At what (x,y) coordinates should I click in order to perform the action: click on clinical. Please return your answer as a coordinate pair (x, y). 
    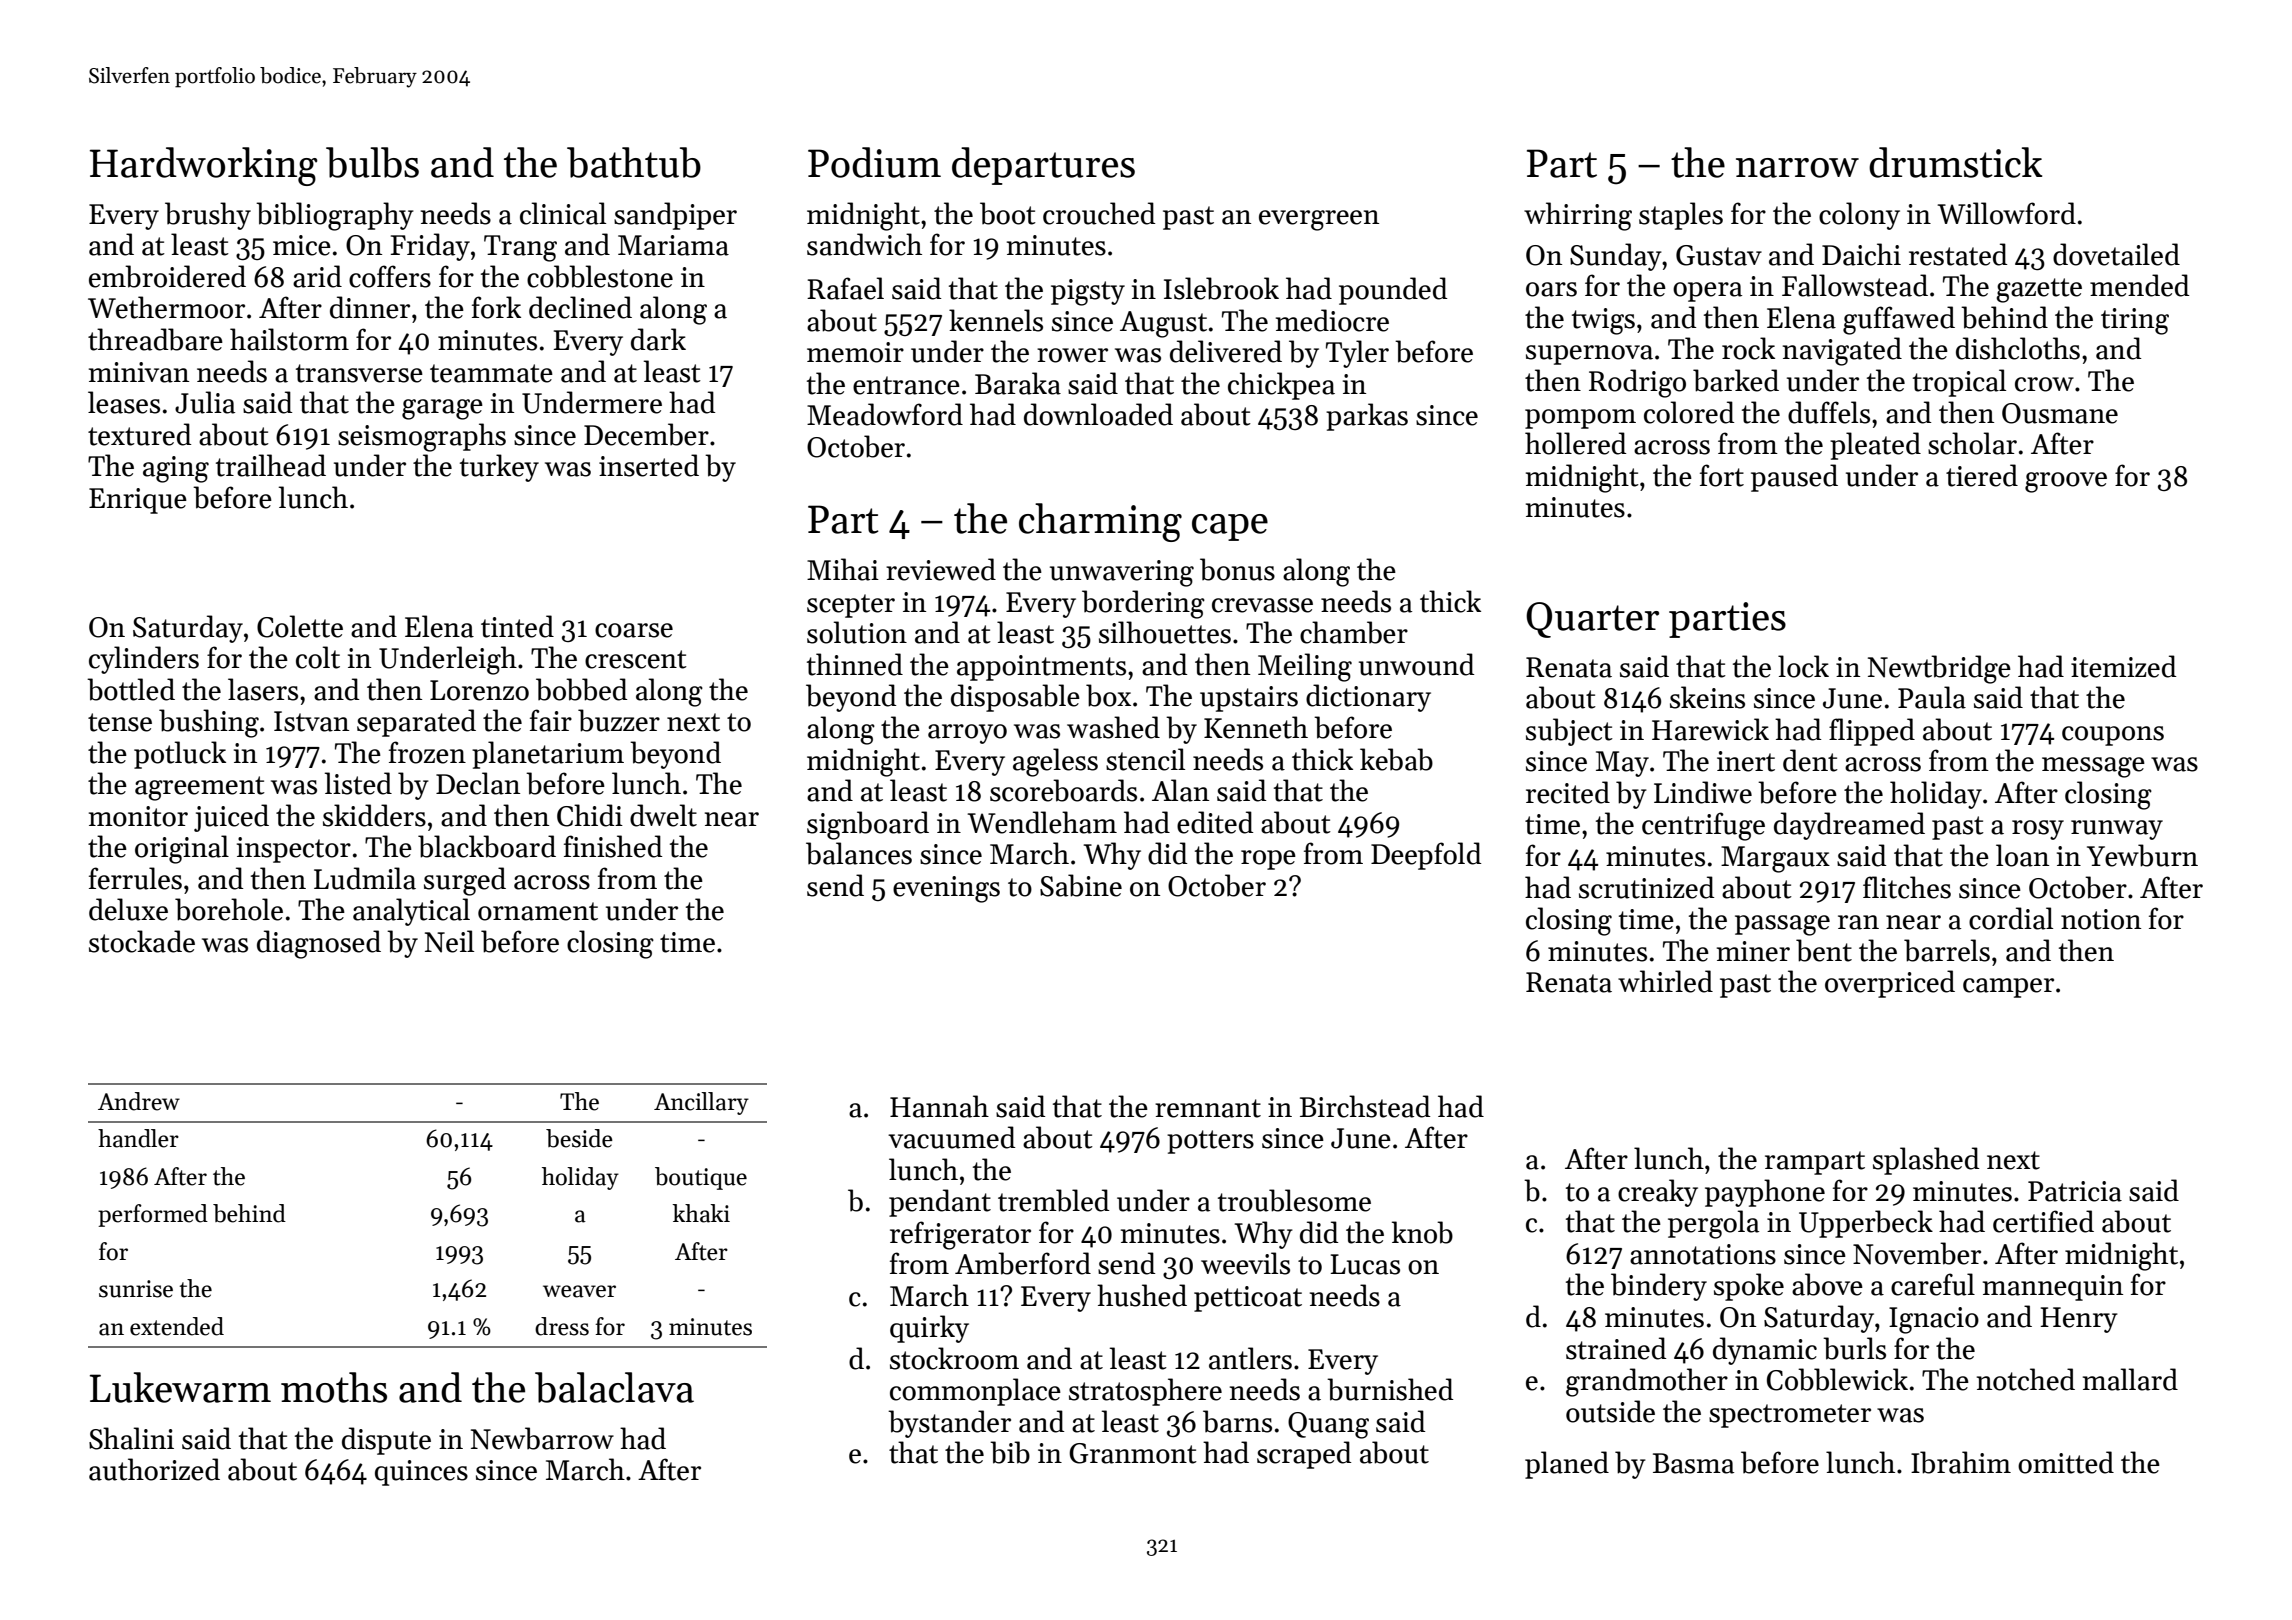
    Looking at the image, I should click on (563, 213).
